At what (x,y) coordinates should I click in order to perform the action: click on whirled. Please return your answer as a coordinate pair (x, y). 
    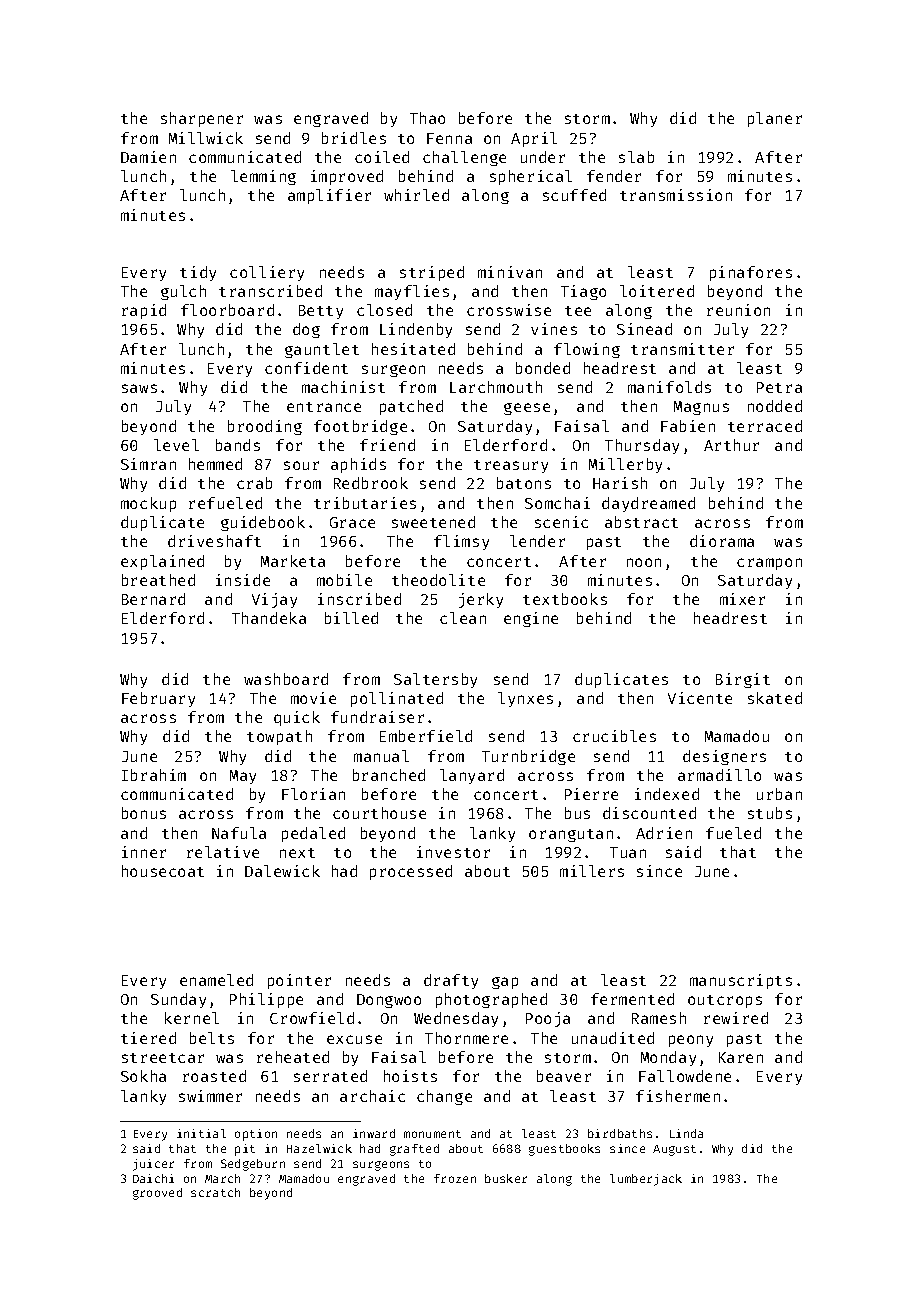
    Looking at the image, I should click on (416, 195).
